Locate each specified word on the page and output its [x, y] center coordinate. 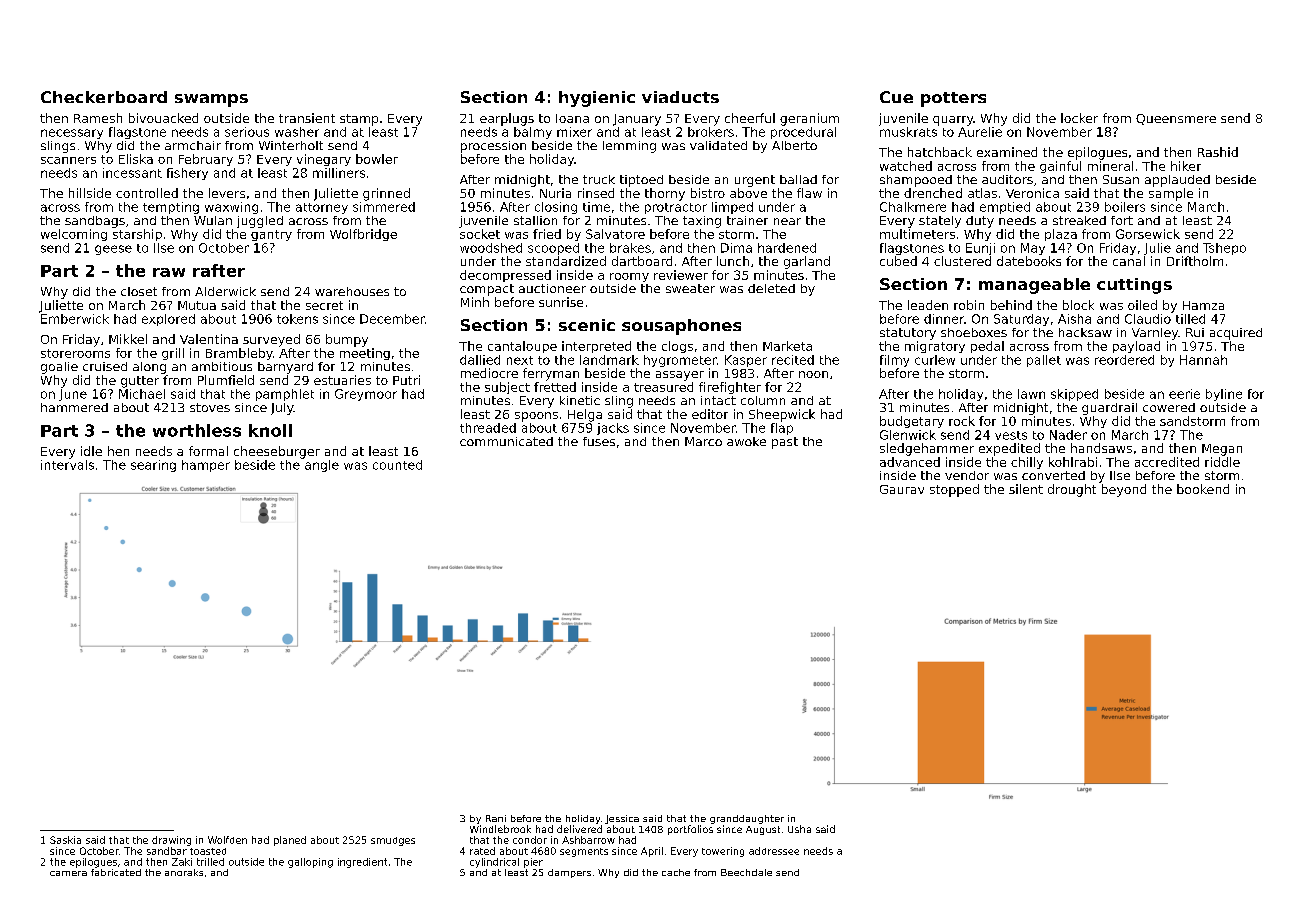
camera [68, 873]
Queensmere [1176, 119]
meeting [365, 354]
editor [710, 414]
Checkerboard [104, 97]
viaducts [680, 97]
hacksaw [1085, 332]
